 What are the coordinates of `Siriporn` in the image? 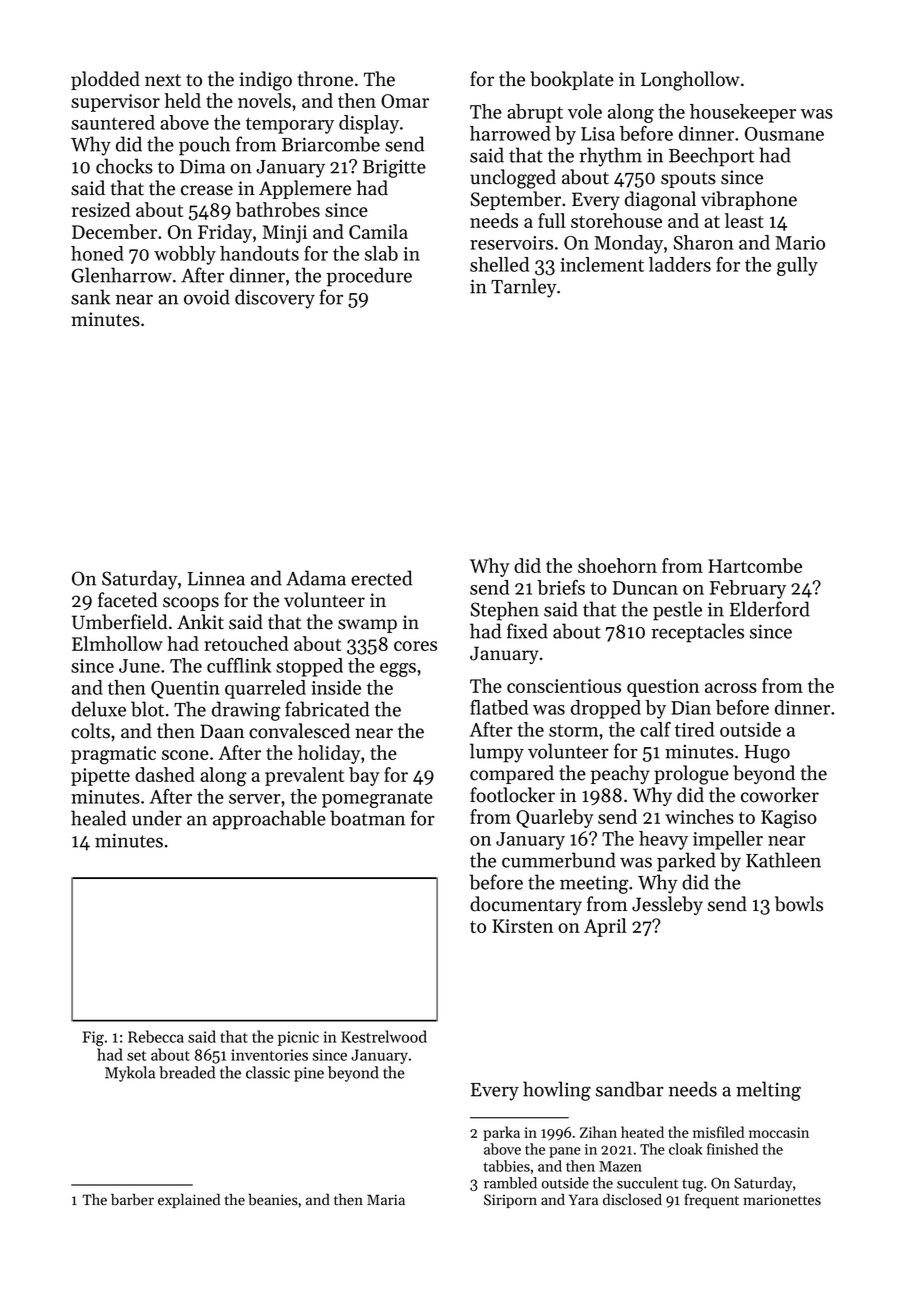 It's located at (510, 1201).
